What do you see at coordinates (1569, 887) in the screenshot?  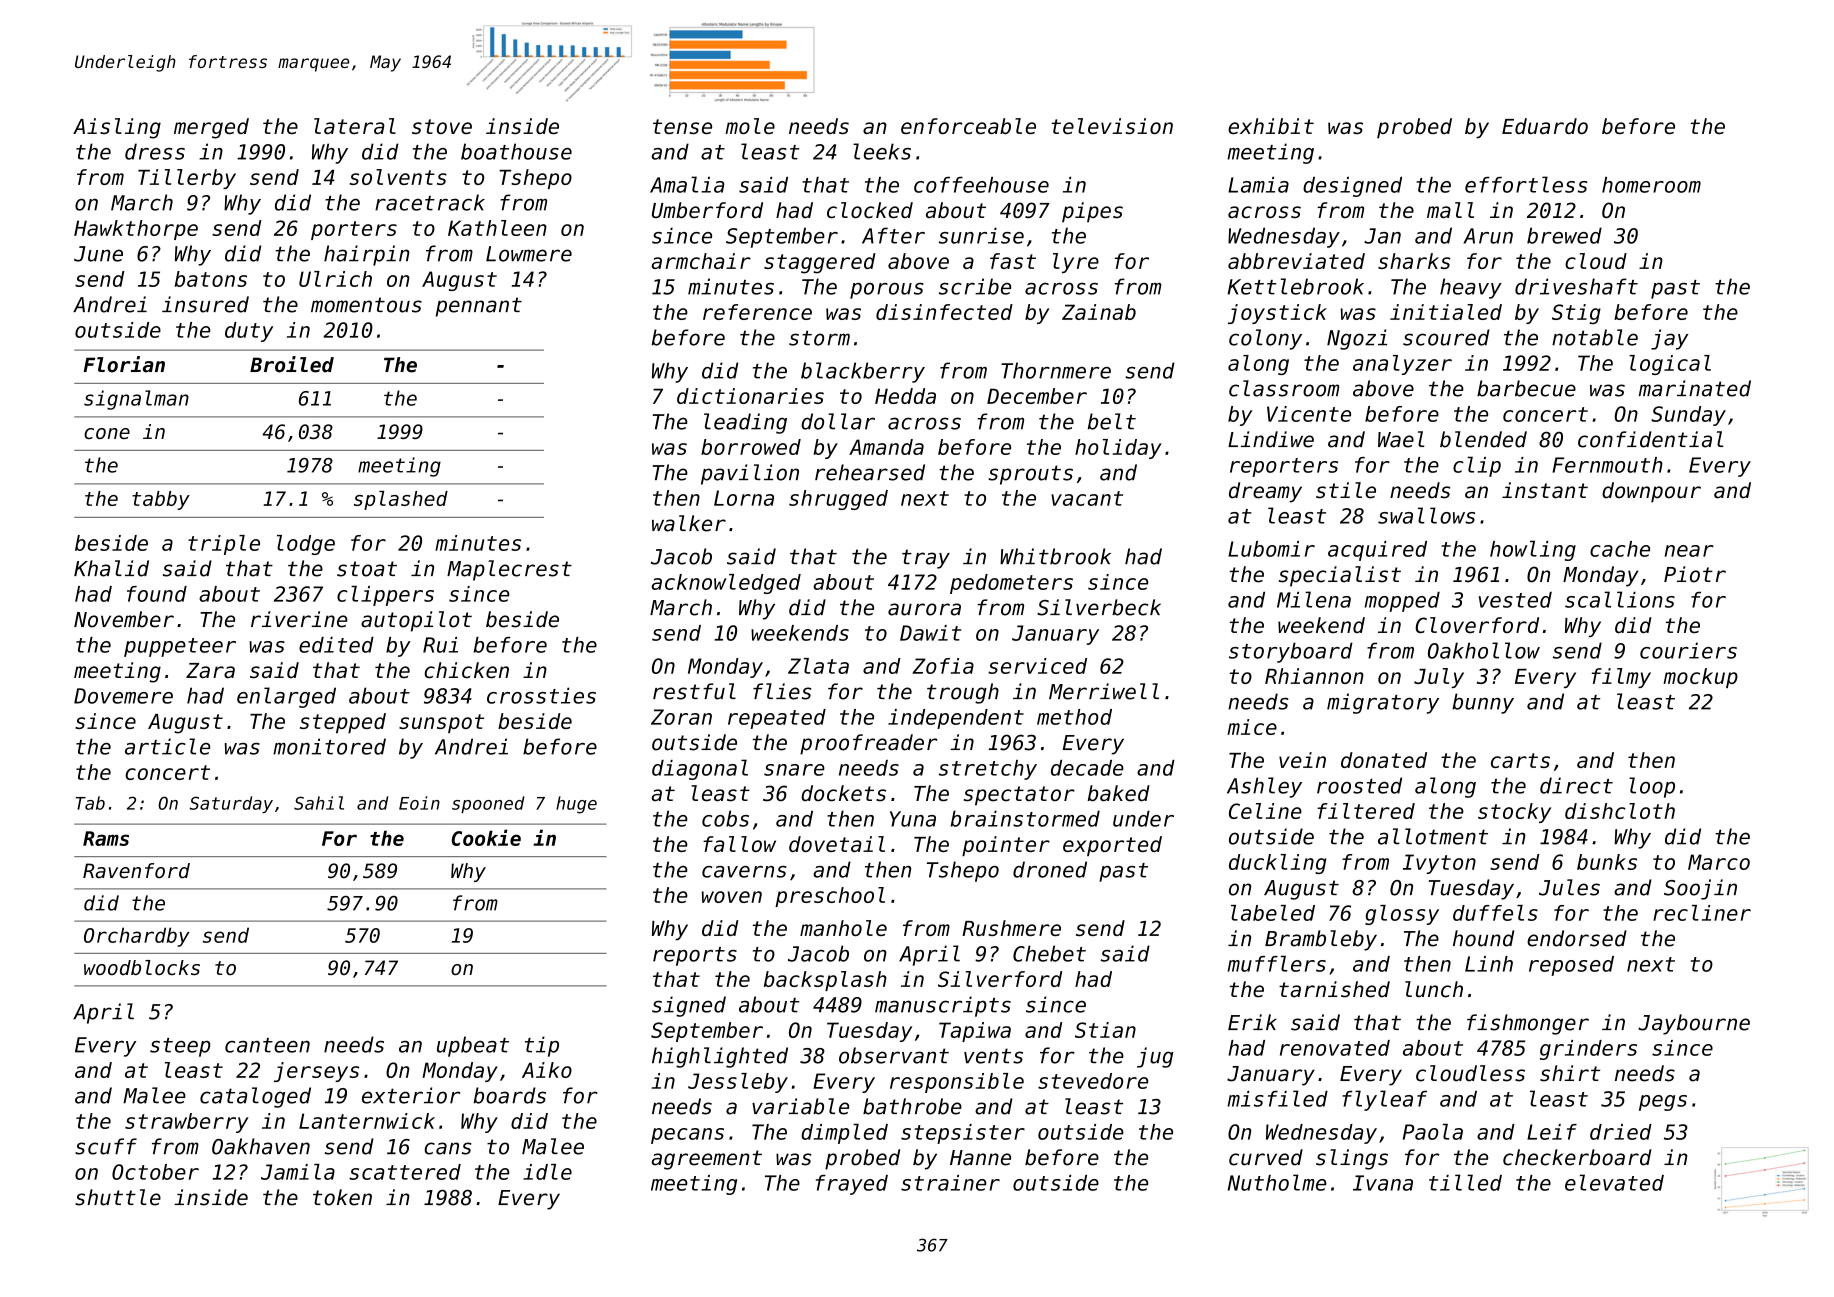 I see `Jules` at bounding box center [1569, 887].
